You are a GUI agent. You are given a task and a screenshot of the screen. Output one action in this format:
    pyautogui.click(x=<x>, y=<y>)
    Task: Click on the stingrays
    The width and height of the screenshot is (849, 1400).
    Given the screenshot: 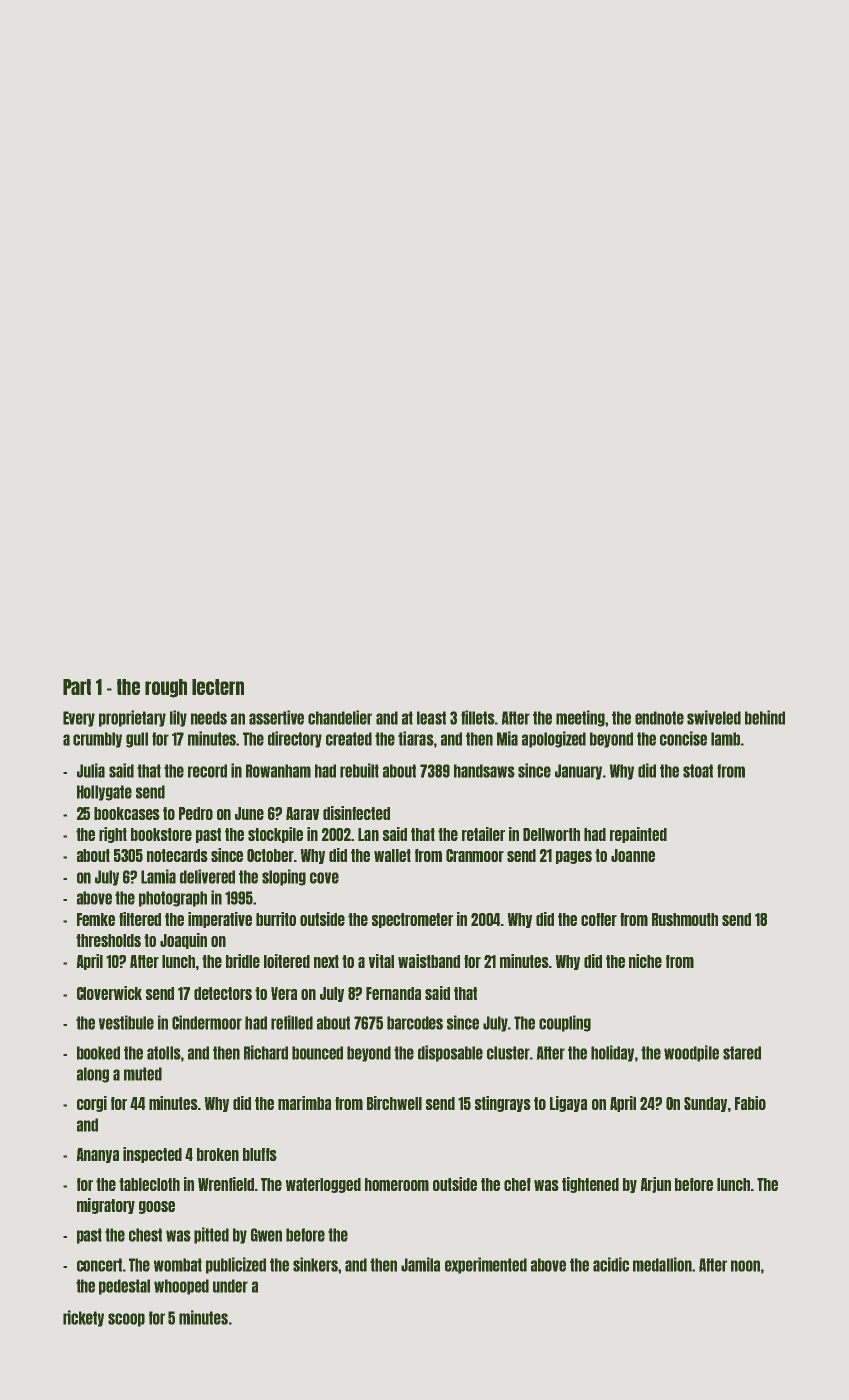 What is the action you would take?
    pyautogui.click(x=503, y=1104)
